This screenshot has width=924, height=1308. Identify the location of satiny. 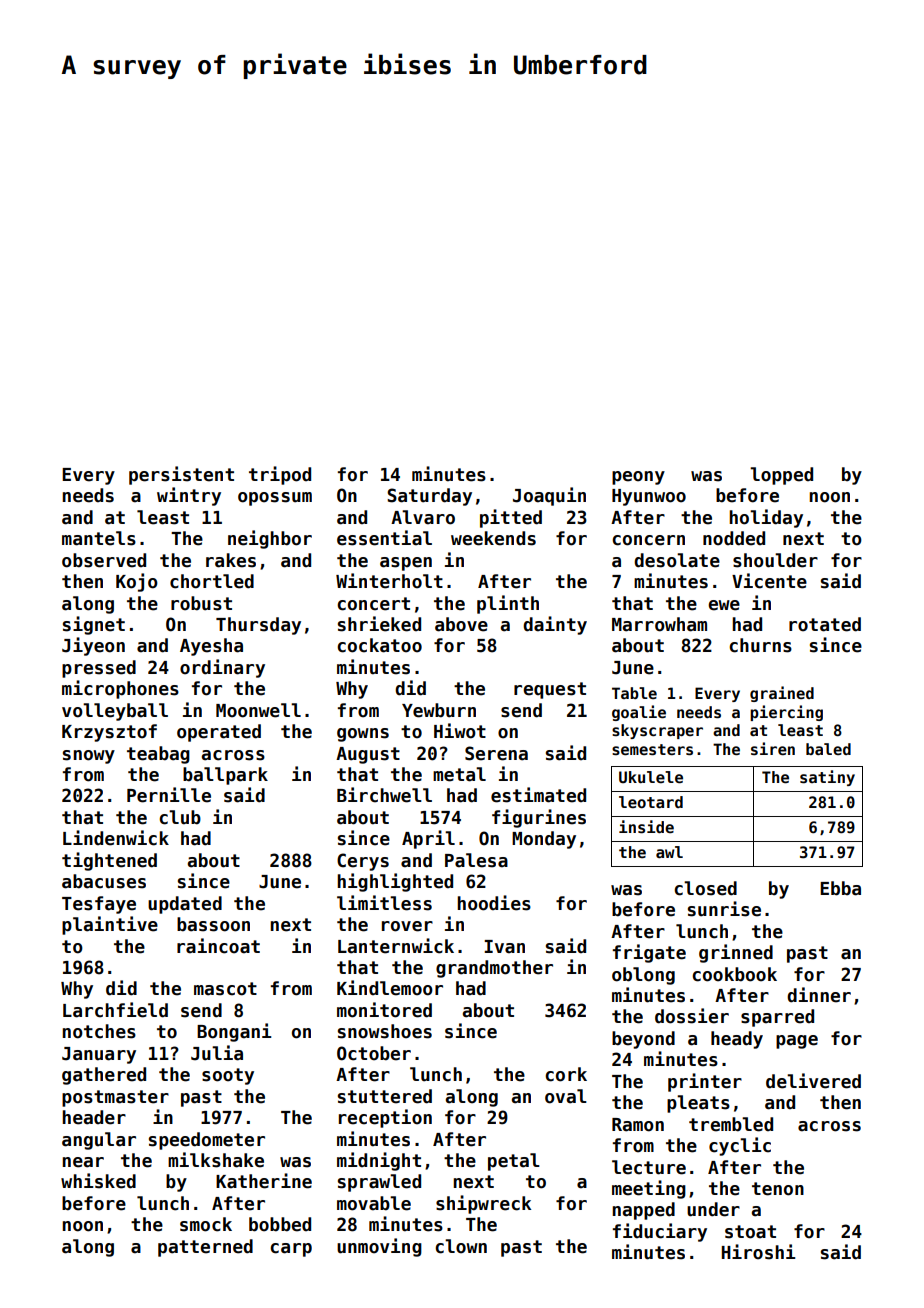
(827, 778).
